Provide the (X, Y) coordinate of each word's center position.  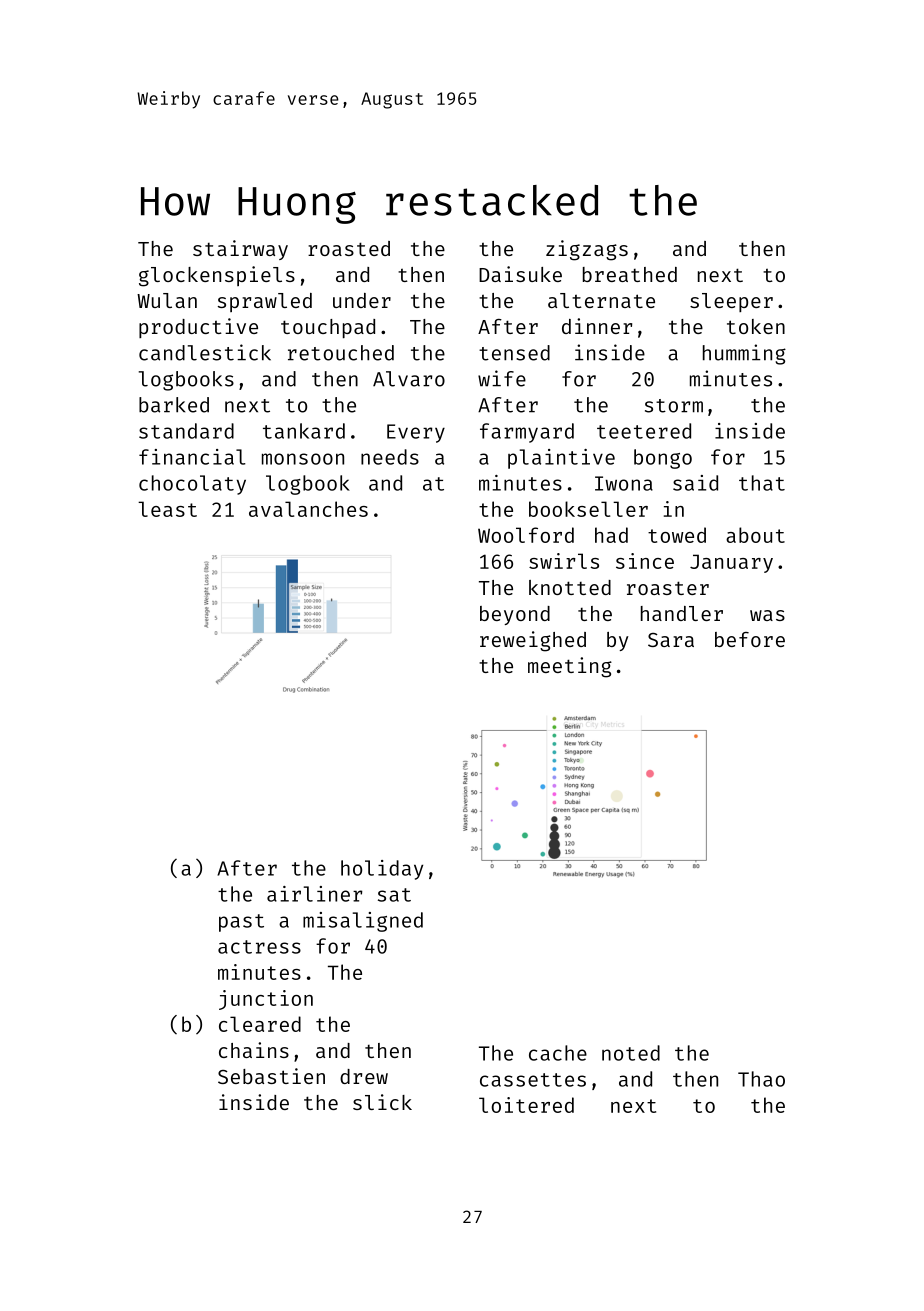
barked (174, 405)
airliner (314, 894)
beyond (515, 615)
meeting (570, 667)
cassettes (533, 1080)
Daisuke (520, 274)
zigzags (587, 250)
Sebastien (271, 1076)
